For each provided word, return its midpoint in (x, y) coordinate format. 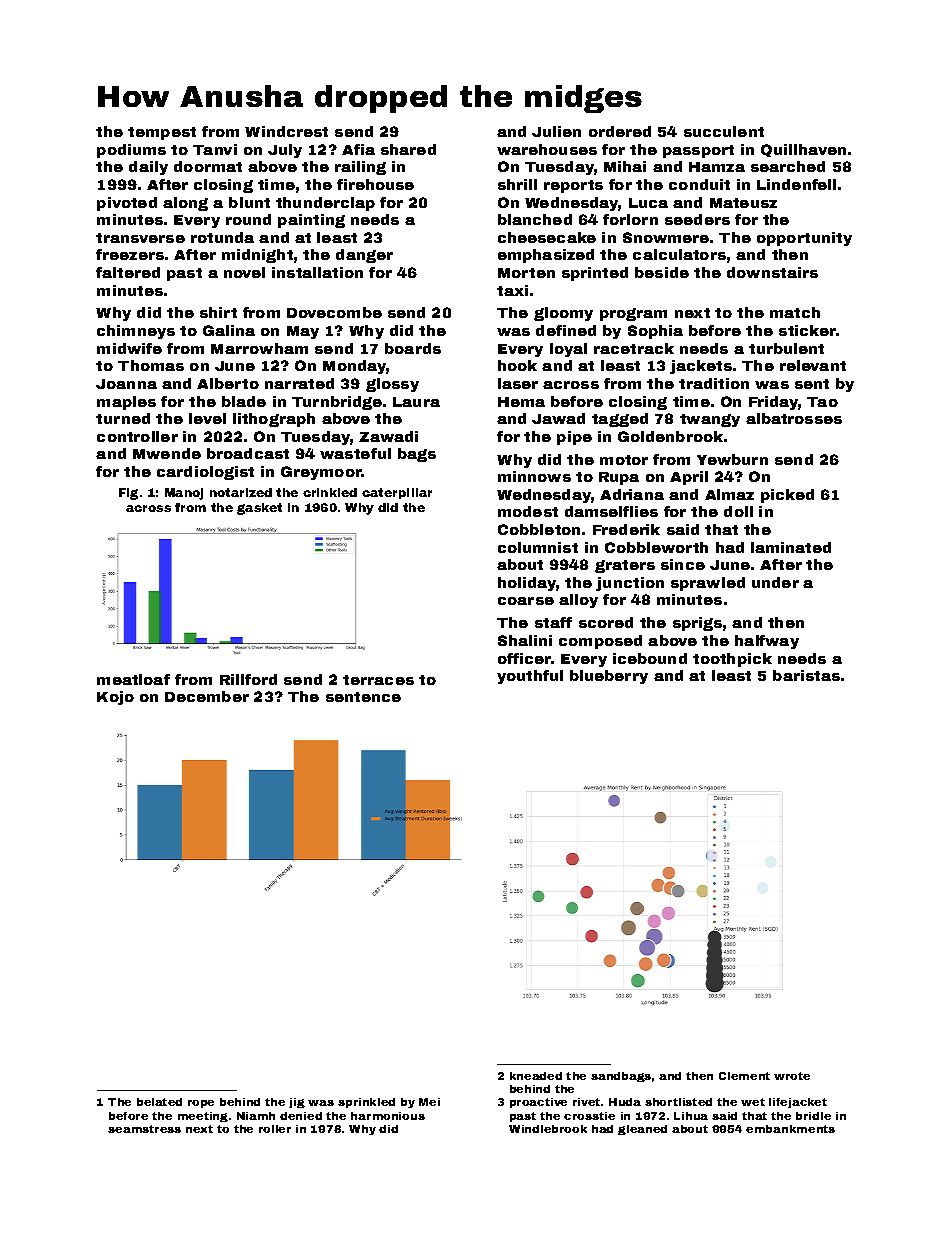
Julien (556, 131)
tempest (162, 133)
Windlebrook (548, 1129)
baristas (806, 675)
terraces (378, 680)
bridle (813, 1116)
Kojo (115, 698)
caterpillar (397, 493)
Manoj (184, 494)
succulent (724, 131)
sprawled (708, 584)
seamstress (144, 1129)
